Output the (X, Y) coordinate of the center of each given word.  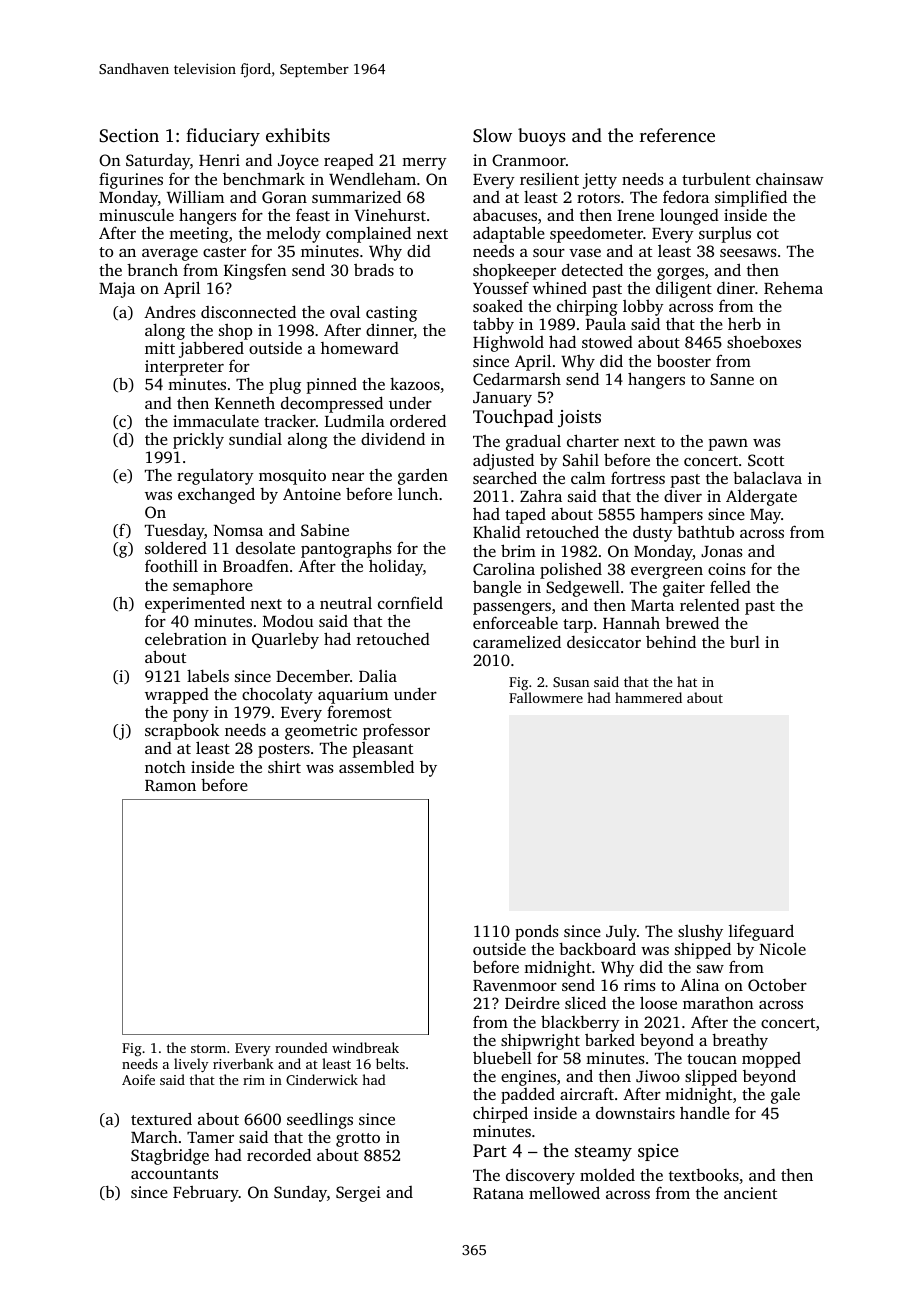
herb (744, 323)
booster (684, 361)
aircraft (587, 1093)
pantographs (346, 551)
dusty (653, 534)
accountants (174, 1174)
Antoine (312, 494)
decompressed (332, 404)
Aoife (138, 1079)
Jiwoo (658, 1076)
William (195, 197)
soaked (498, 306)
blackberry (580, 1023)
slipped (711, 1077)
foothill (171, 565)
